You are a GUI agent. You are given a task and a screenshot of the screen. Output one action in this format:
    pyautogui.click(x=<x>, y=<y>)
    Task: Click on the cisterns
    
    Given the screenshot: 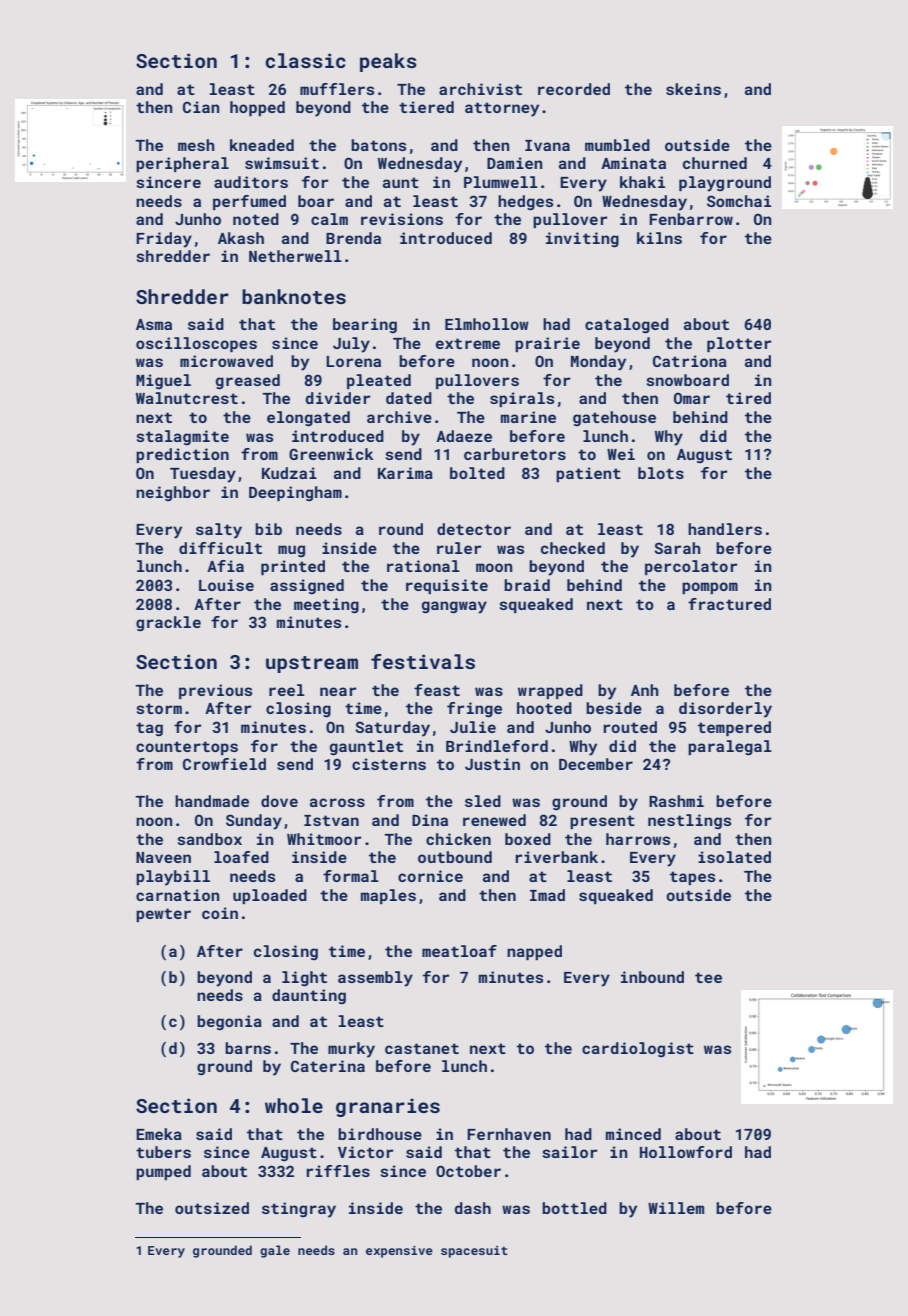 What is the action you would take?
    pyautogui.click(x=389, y=764)
